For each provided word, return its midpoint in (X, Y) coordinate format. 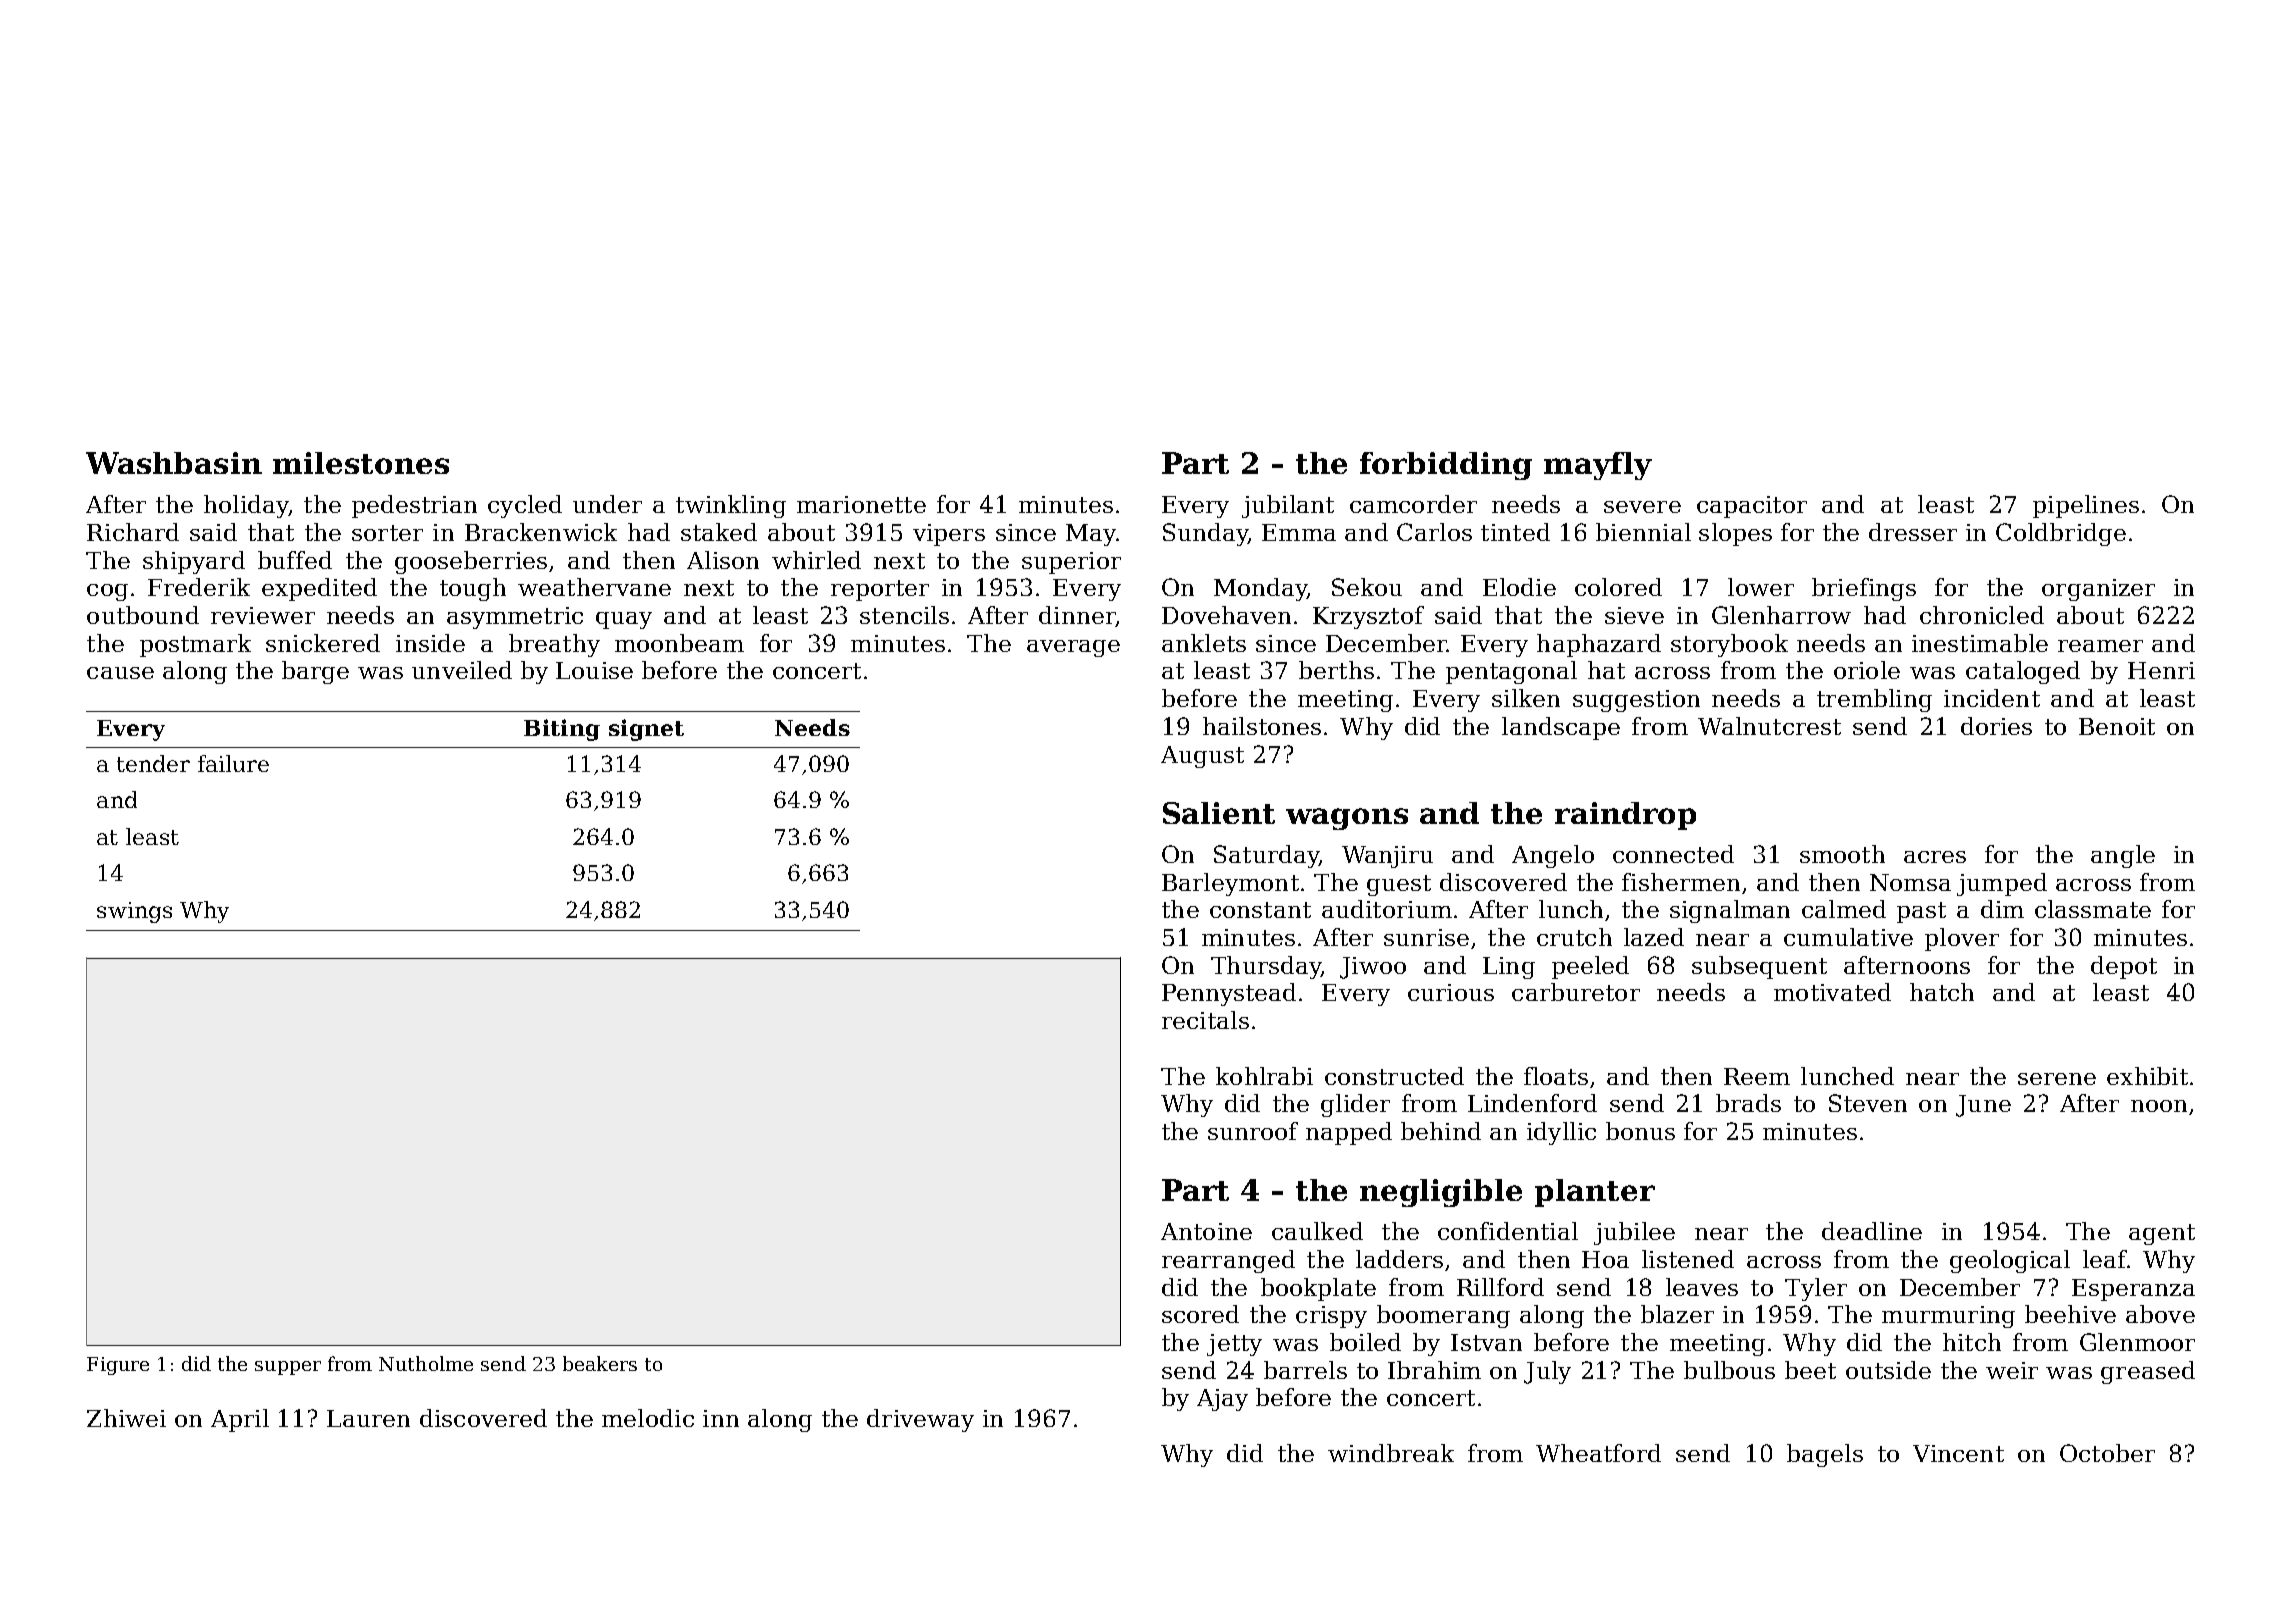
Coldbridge (2061, 534)
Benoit (2117, 726)
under (607, 504)
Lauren (368, 1418)
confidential (1508, 1231)
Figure (118, 1366)
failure (233, 763)
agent (2162, 1234)
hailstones (1262, 726)
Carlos (1434, 532)
